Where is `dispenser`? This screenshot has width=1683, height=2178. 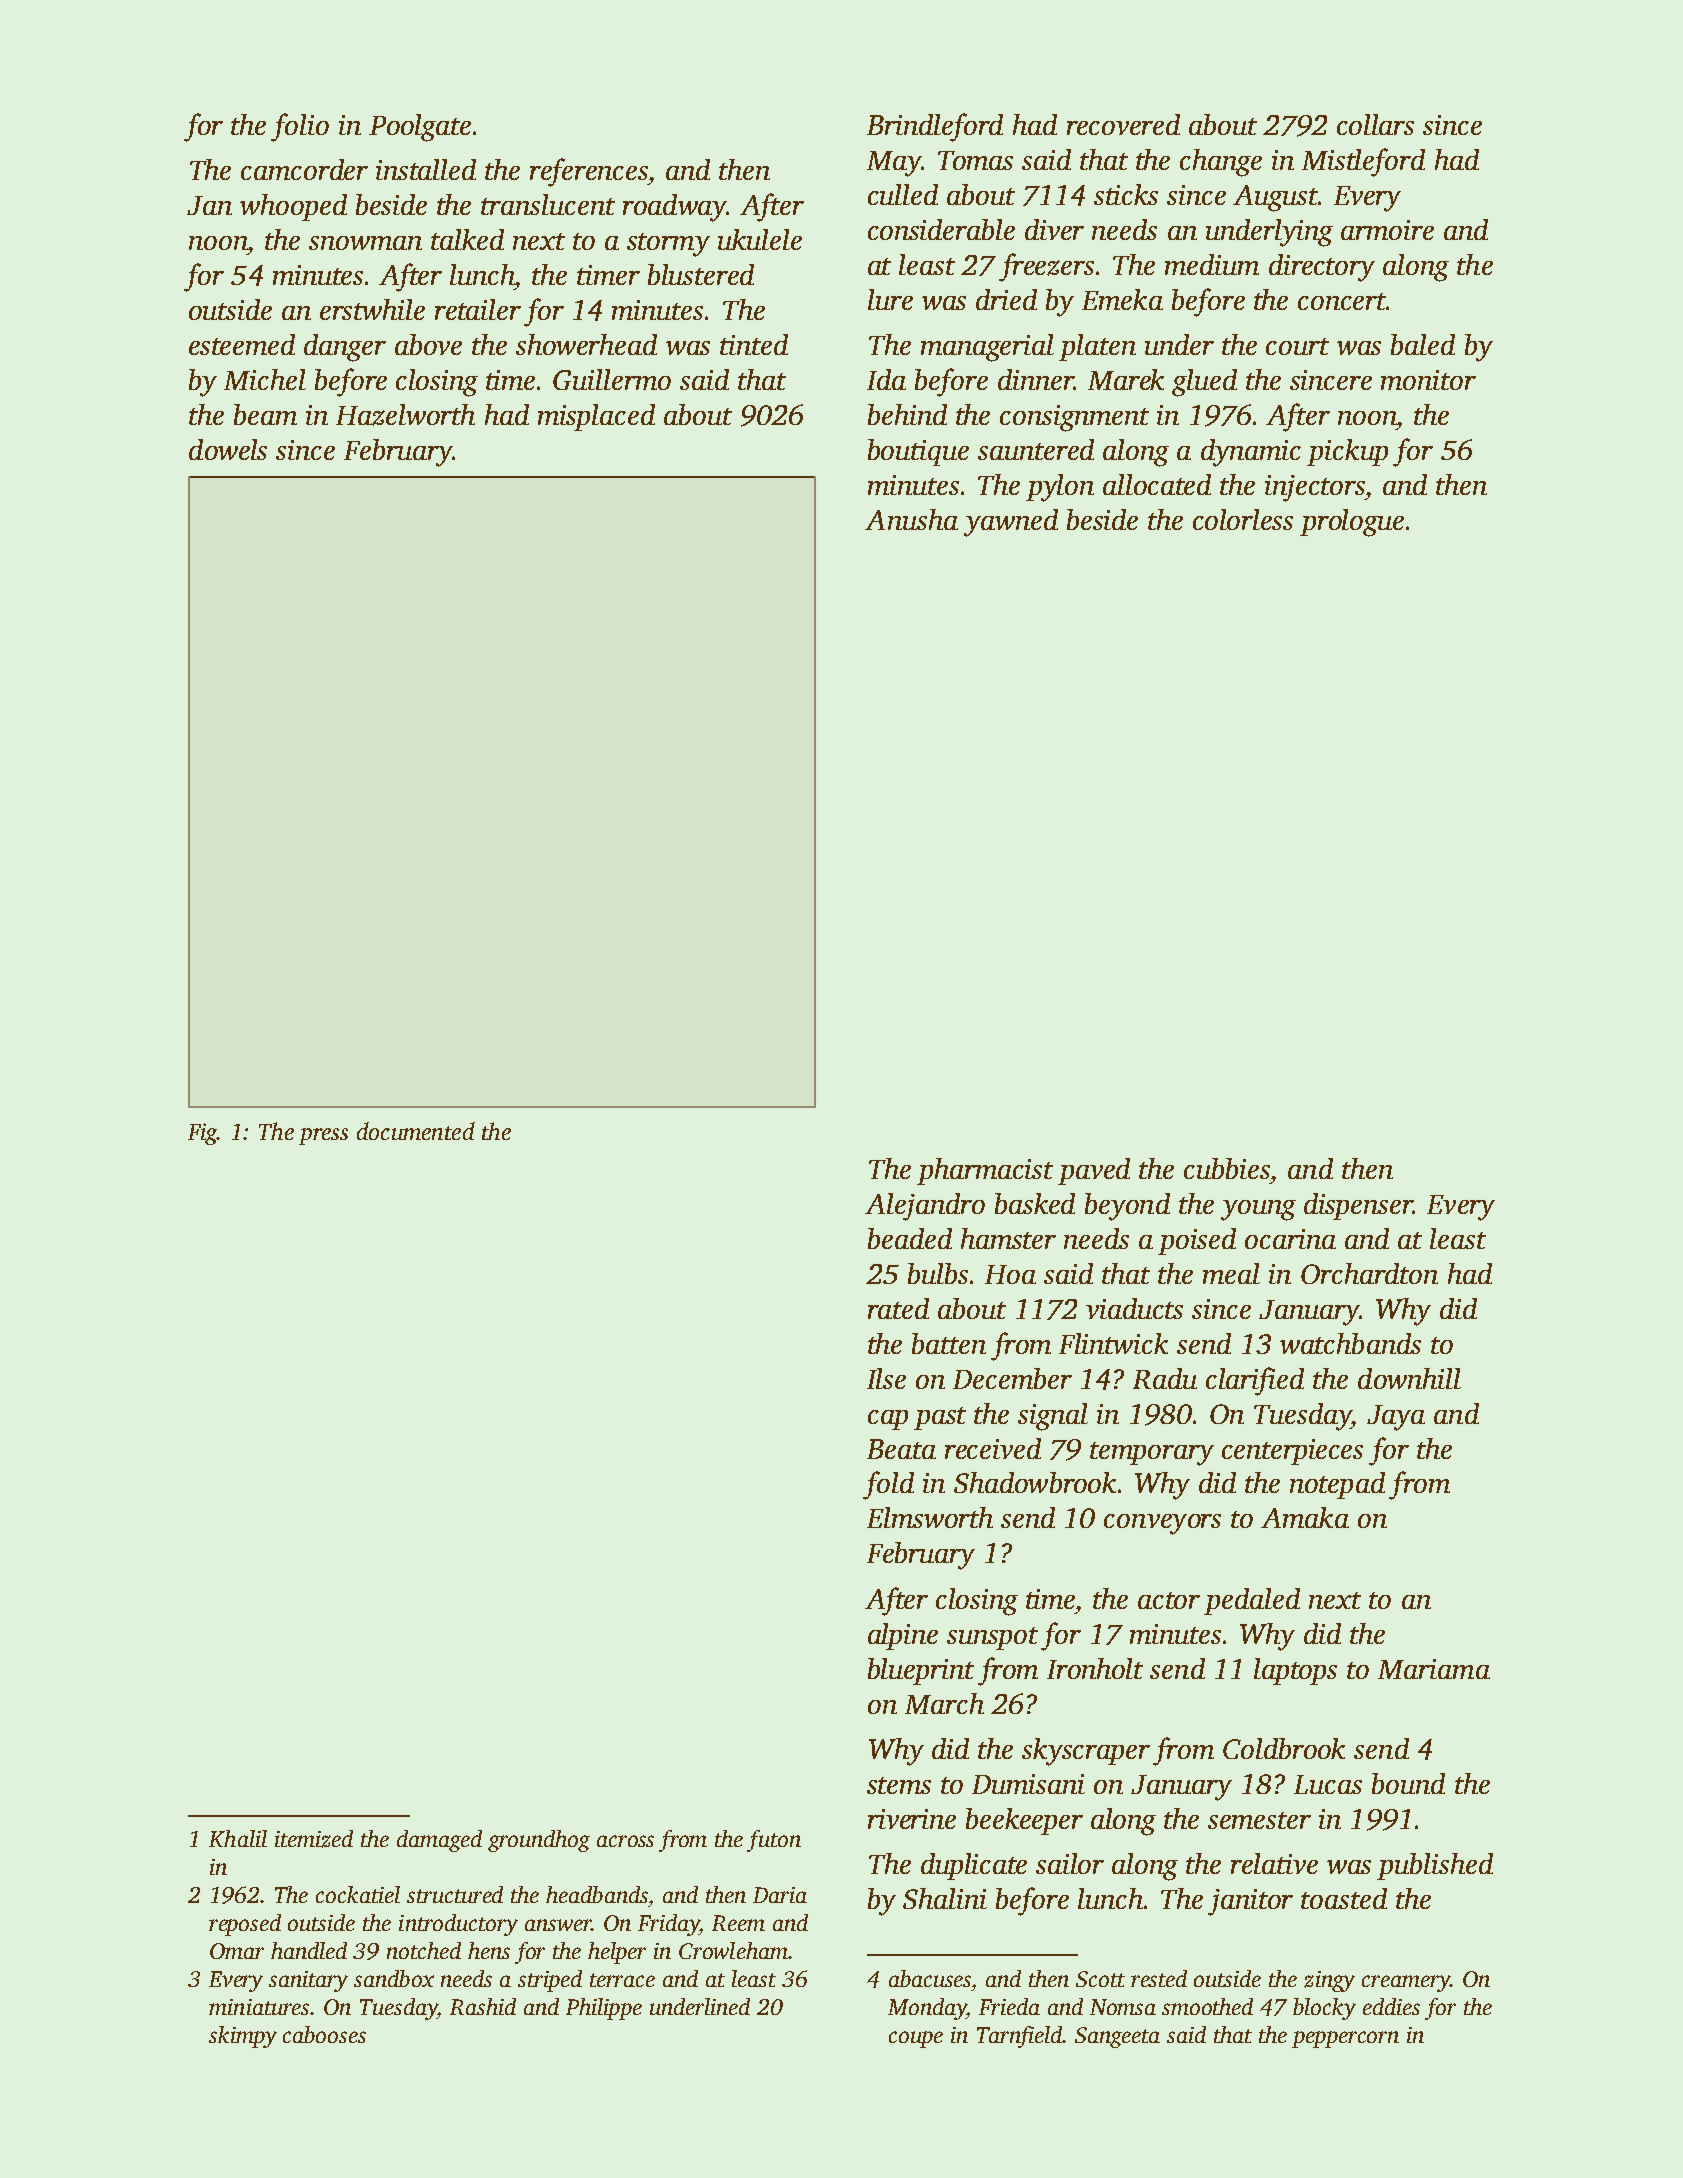 dispenser is located at coordinates (1358, 1206).
